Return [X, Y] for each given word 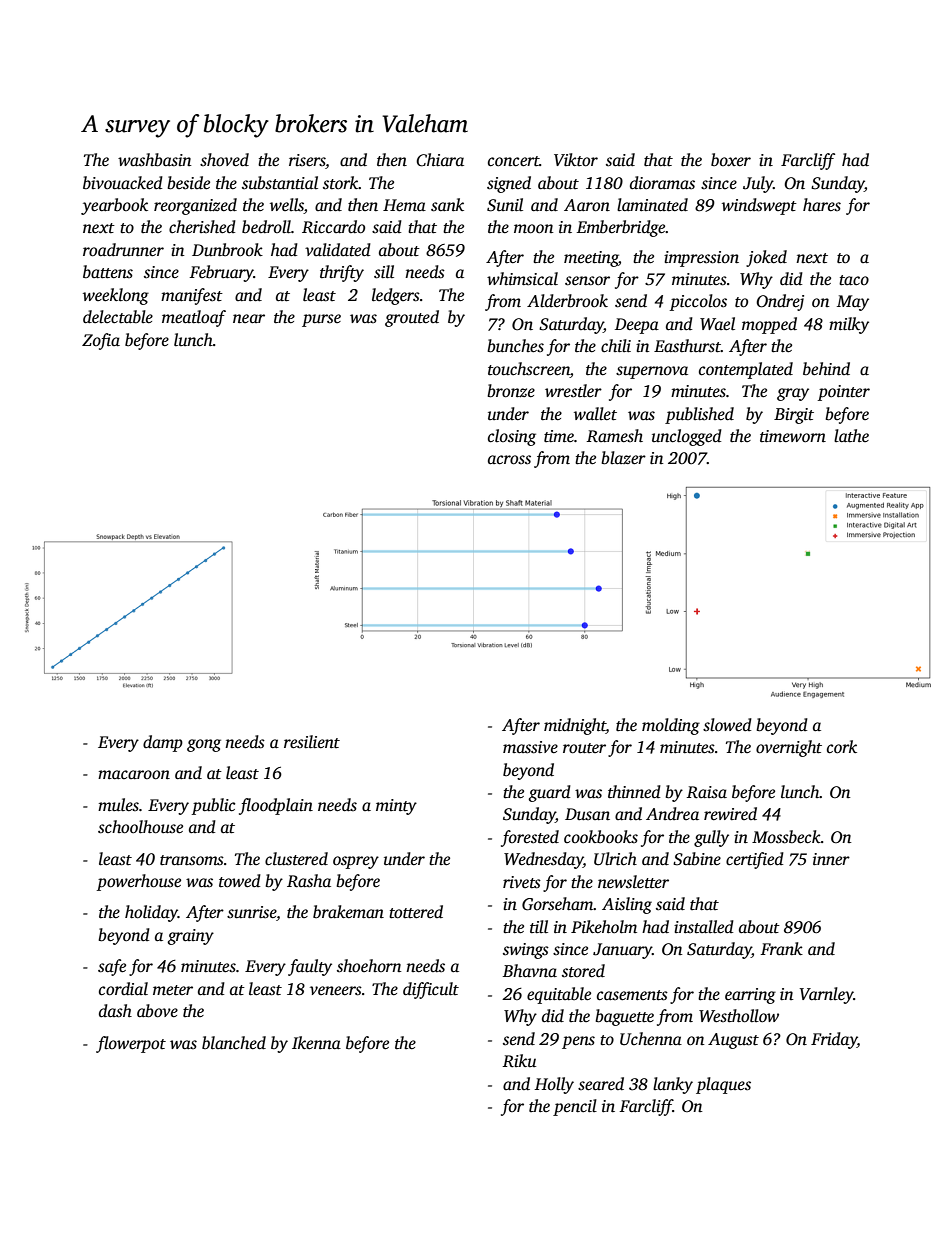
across [509, 460]
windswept [759, 206]
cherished [202, 227]
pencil [575, 1107]
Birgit [794, 416]
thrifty [342, 273]
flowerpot [131, 1044]
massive [530, 747]
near [249, 319]
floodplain [276, 806]
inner [831, 859]
